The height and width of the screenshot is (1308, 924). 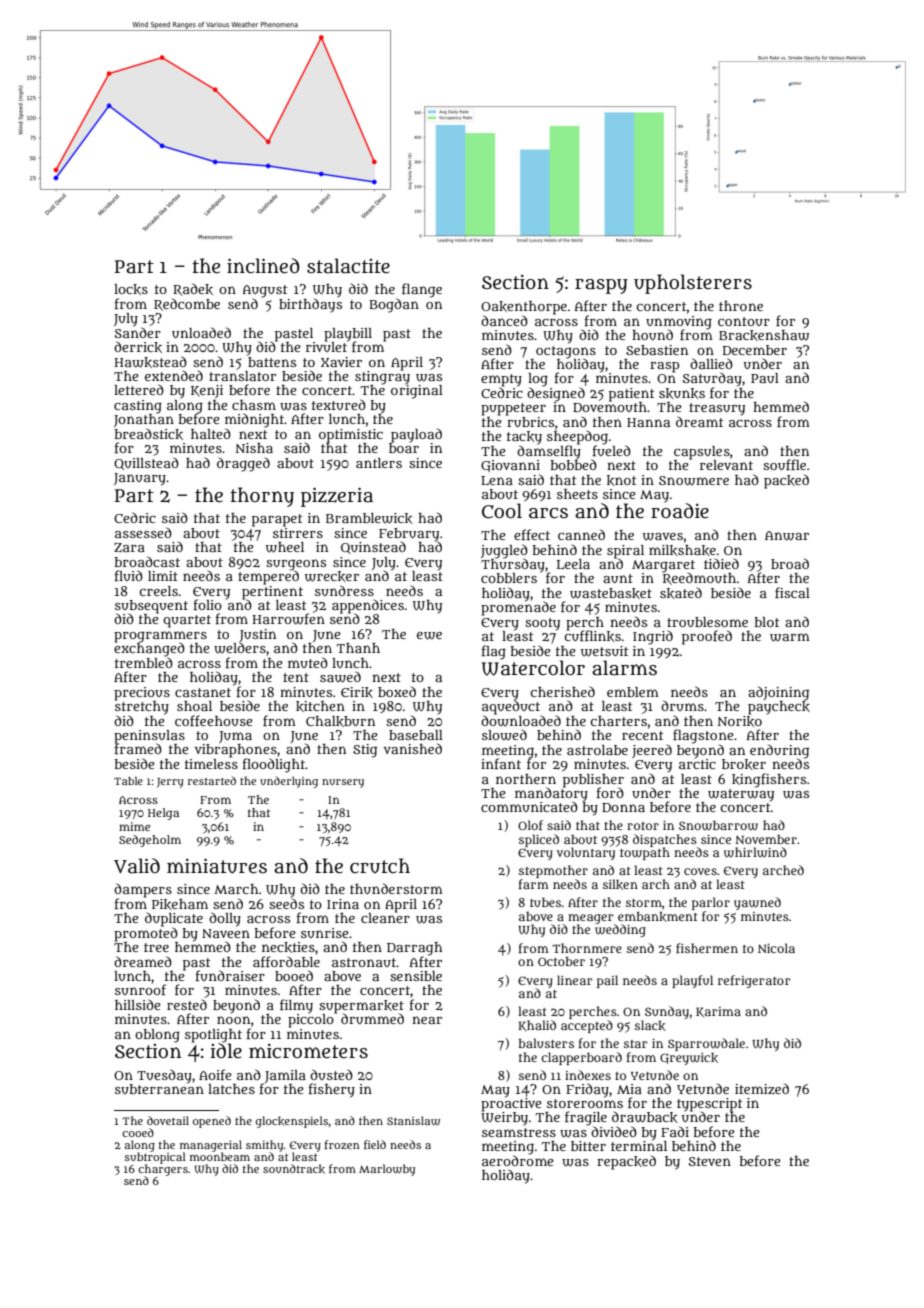 I want to click on towpath, so click(x=645, y=853).
